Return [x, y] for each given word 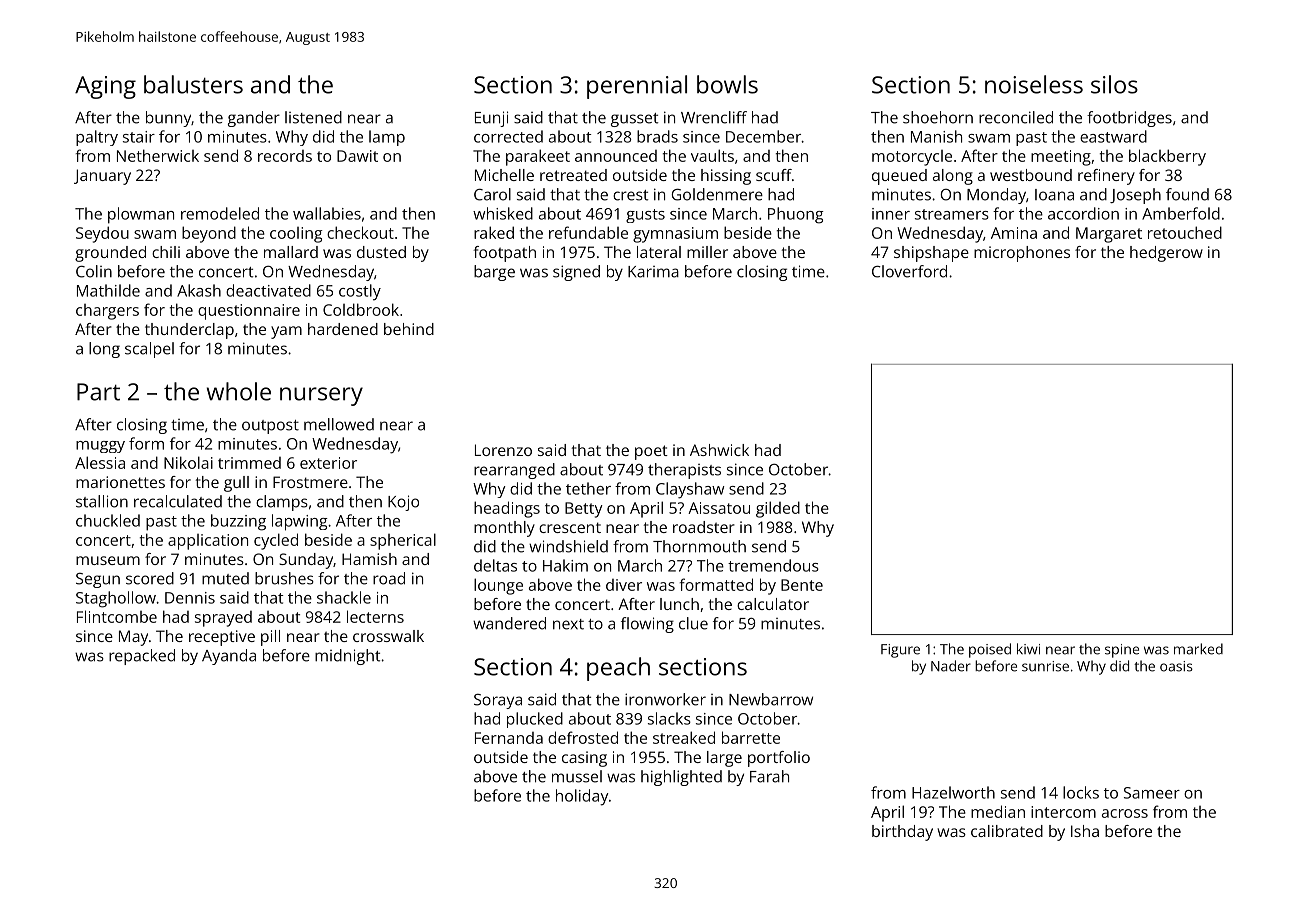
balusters [193, 84]
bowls [727, 84]
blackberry [1167, 157]
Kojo [403, 503]
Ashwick [719, 450]
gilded [778, 509]
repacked [142, 657]
